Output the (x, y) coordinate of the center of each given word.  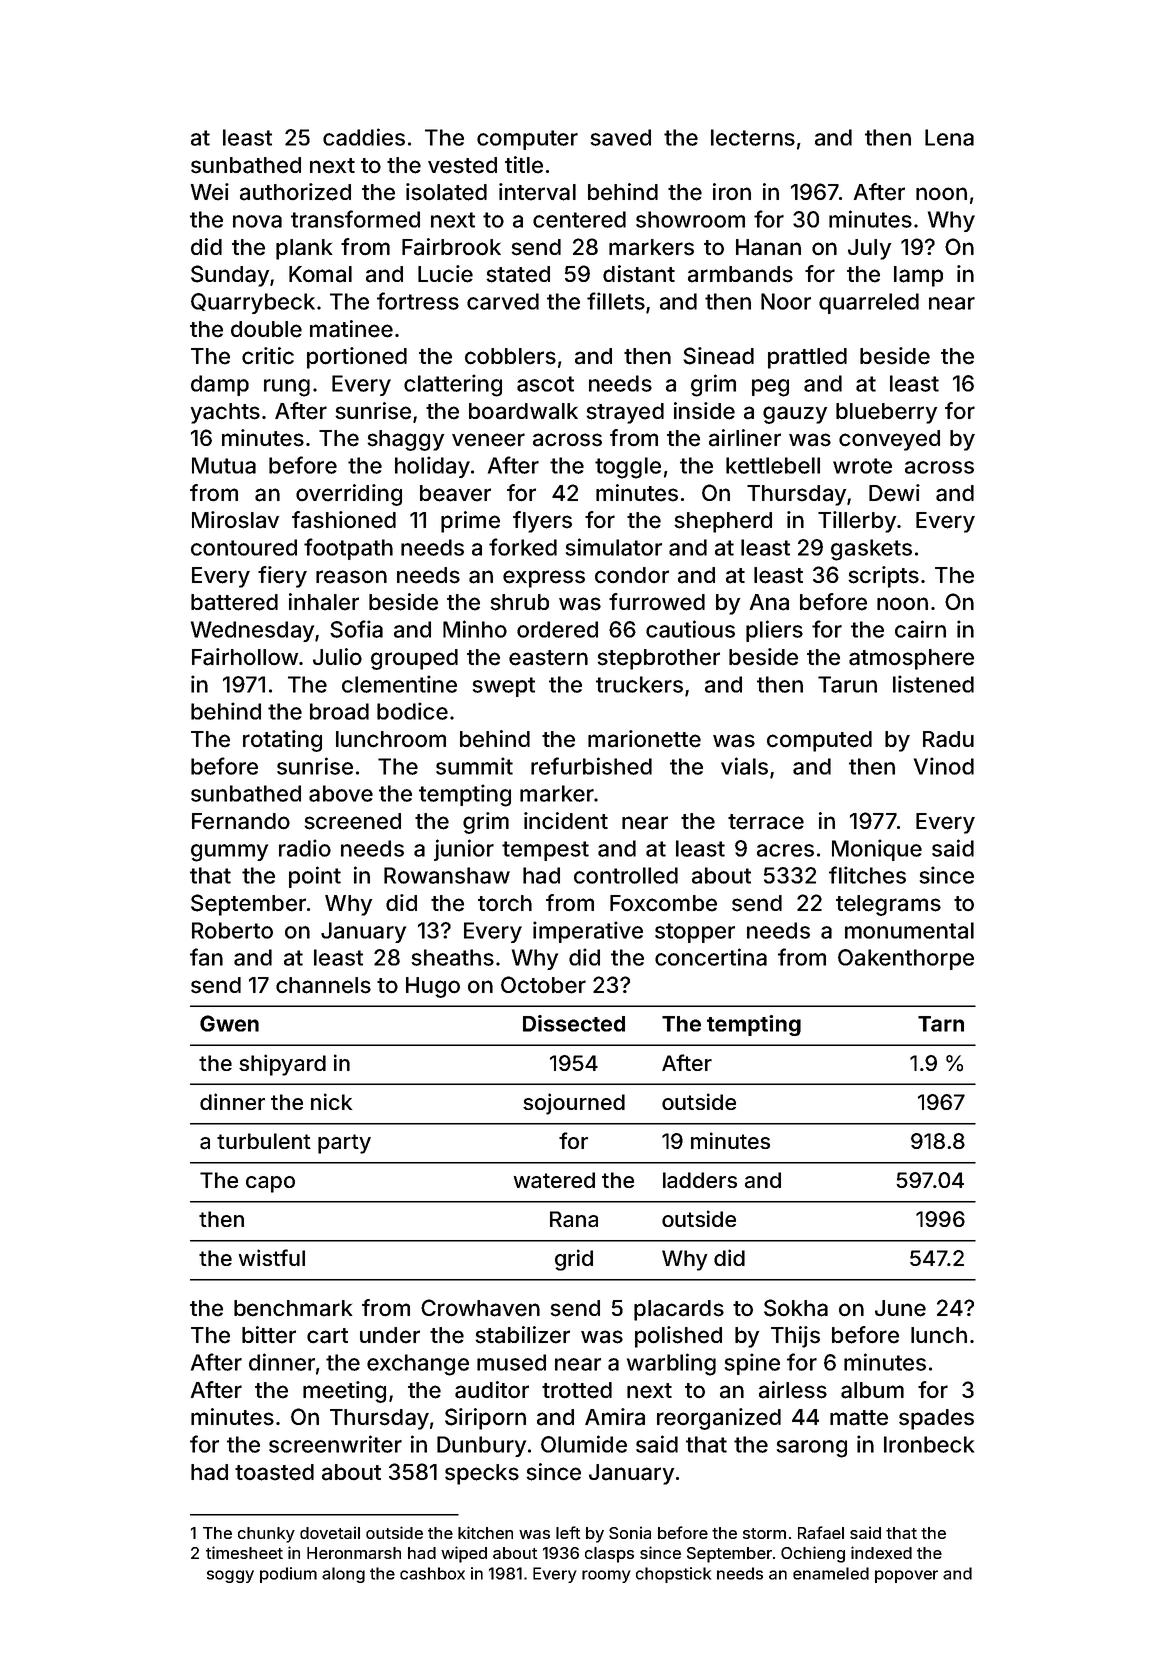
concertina (711, 957)
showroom (690, 219)
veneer (488, 440)
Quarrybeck (253, 303)
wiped (464, 1554)
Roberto (232, 930)
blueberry (887, 413)
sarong (812, 1449)
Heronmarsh (354, 1553)
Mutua (224, 465)
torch (505, 903)
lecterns (753, 137)
